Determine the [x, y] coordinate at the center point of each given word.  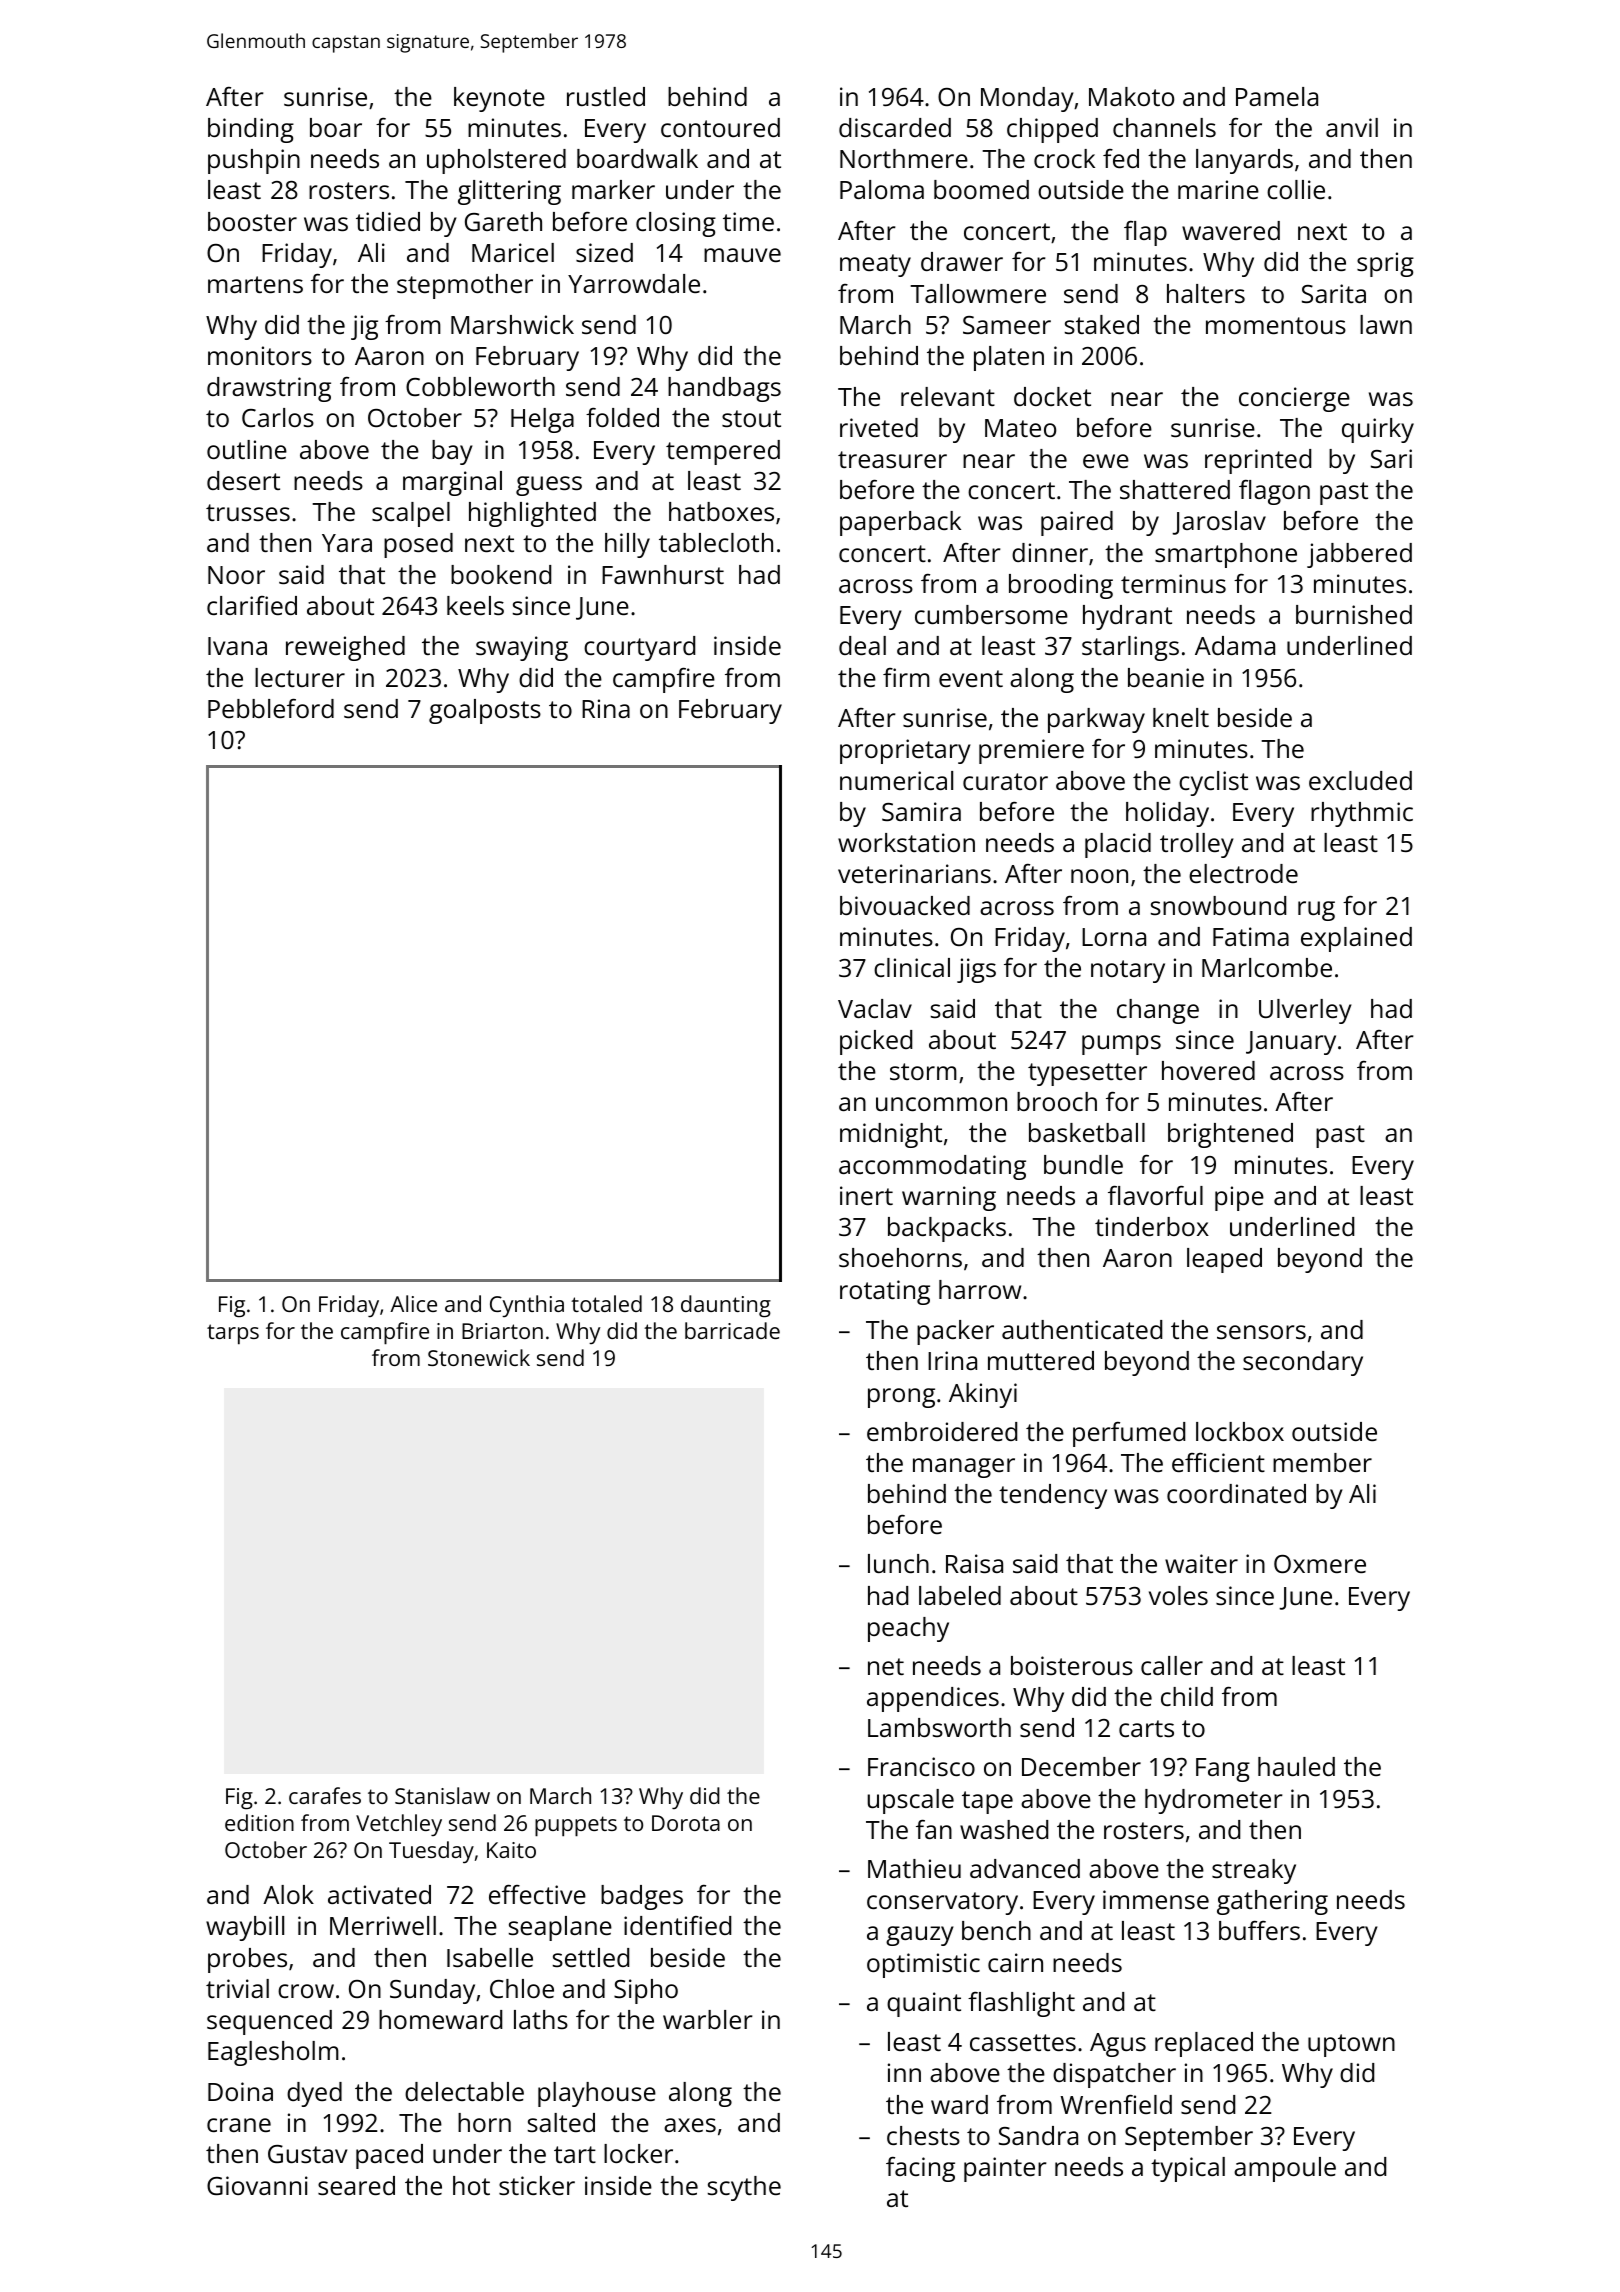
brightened [1230, 1135]
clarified [252, 605]
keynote [499, 99]
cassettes [1023, 2042]
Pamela [1277, 96]
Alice [413, 1303]
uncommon [941, 1104]
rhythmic [1362, 814]
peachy [908, 1629]
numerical [896, 780]
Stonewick [479, 1357]
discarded [895, 127]
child [1187, 1696]
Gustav [307, 2154]
